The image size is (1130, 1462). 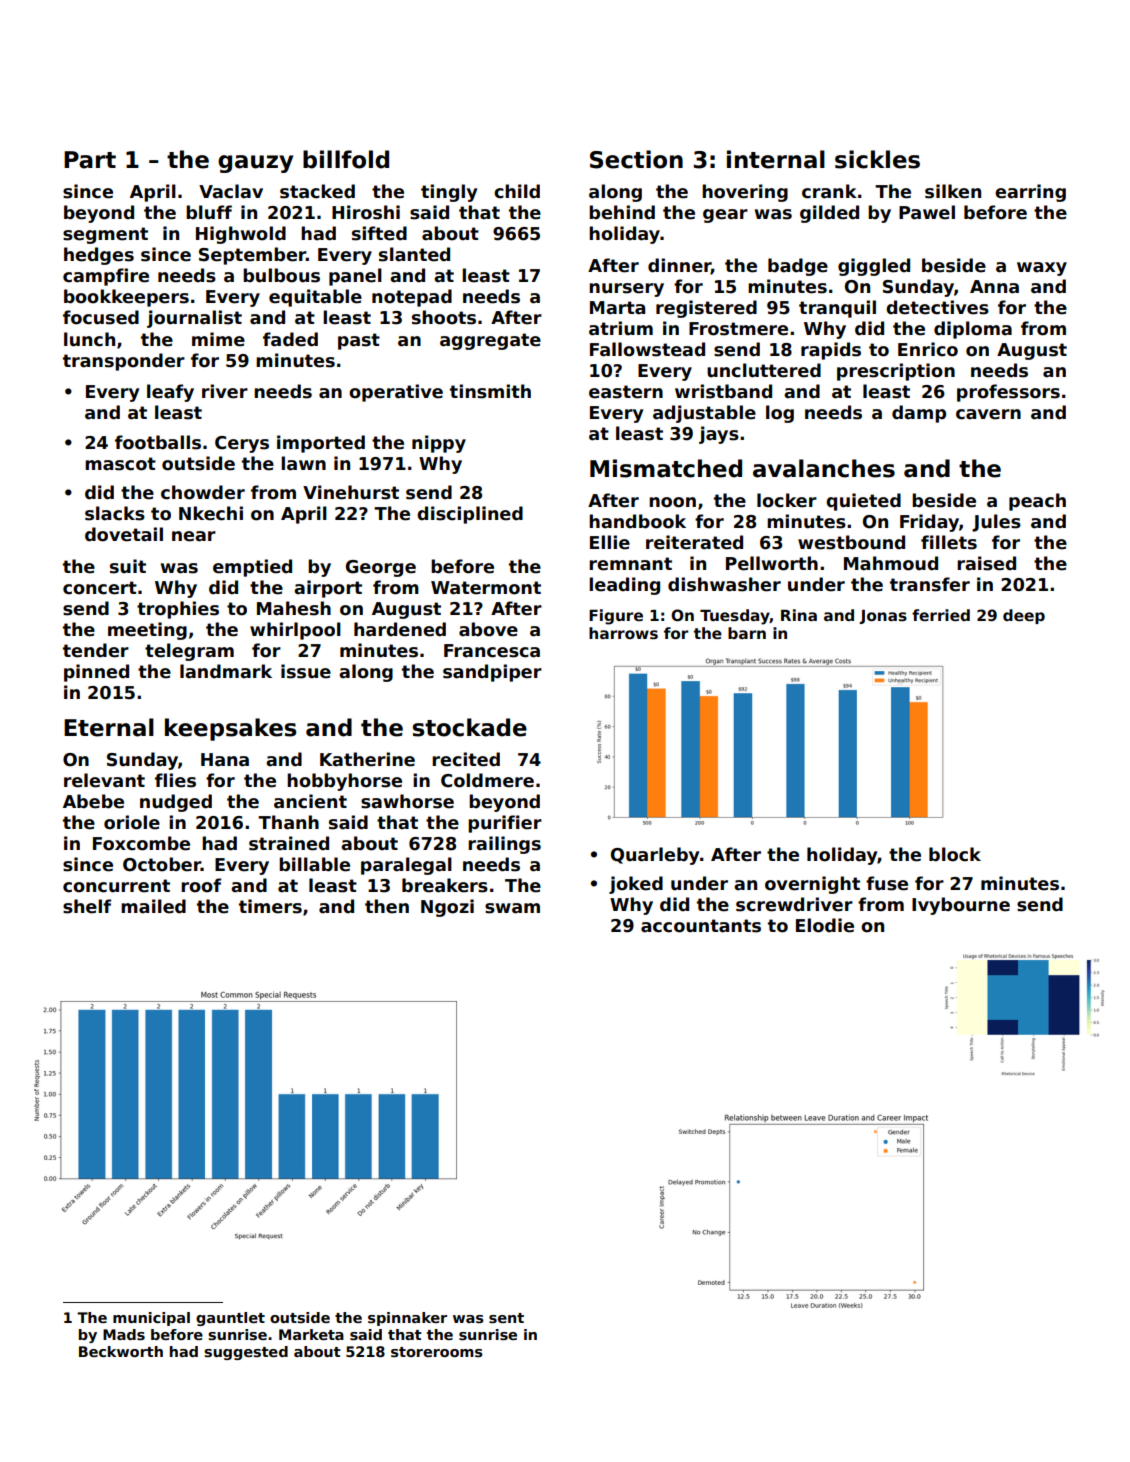 What do you see at coordinates (87, 906) in the page?
I see `shelf` at bounding box center [87, 906].
